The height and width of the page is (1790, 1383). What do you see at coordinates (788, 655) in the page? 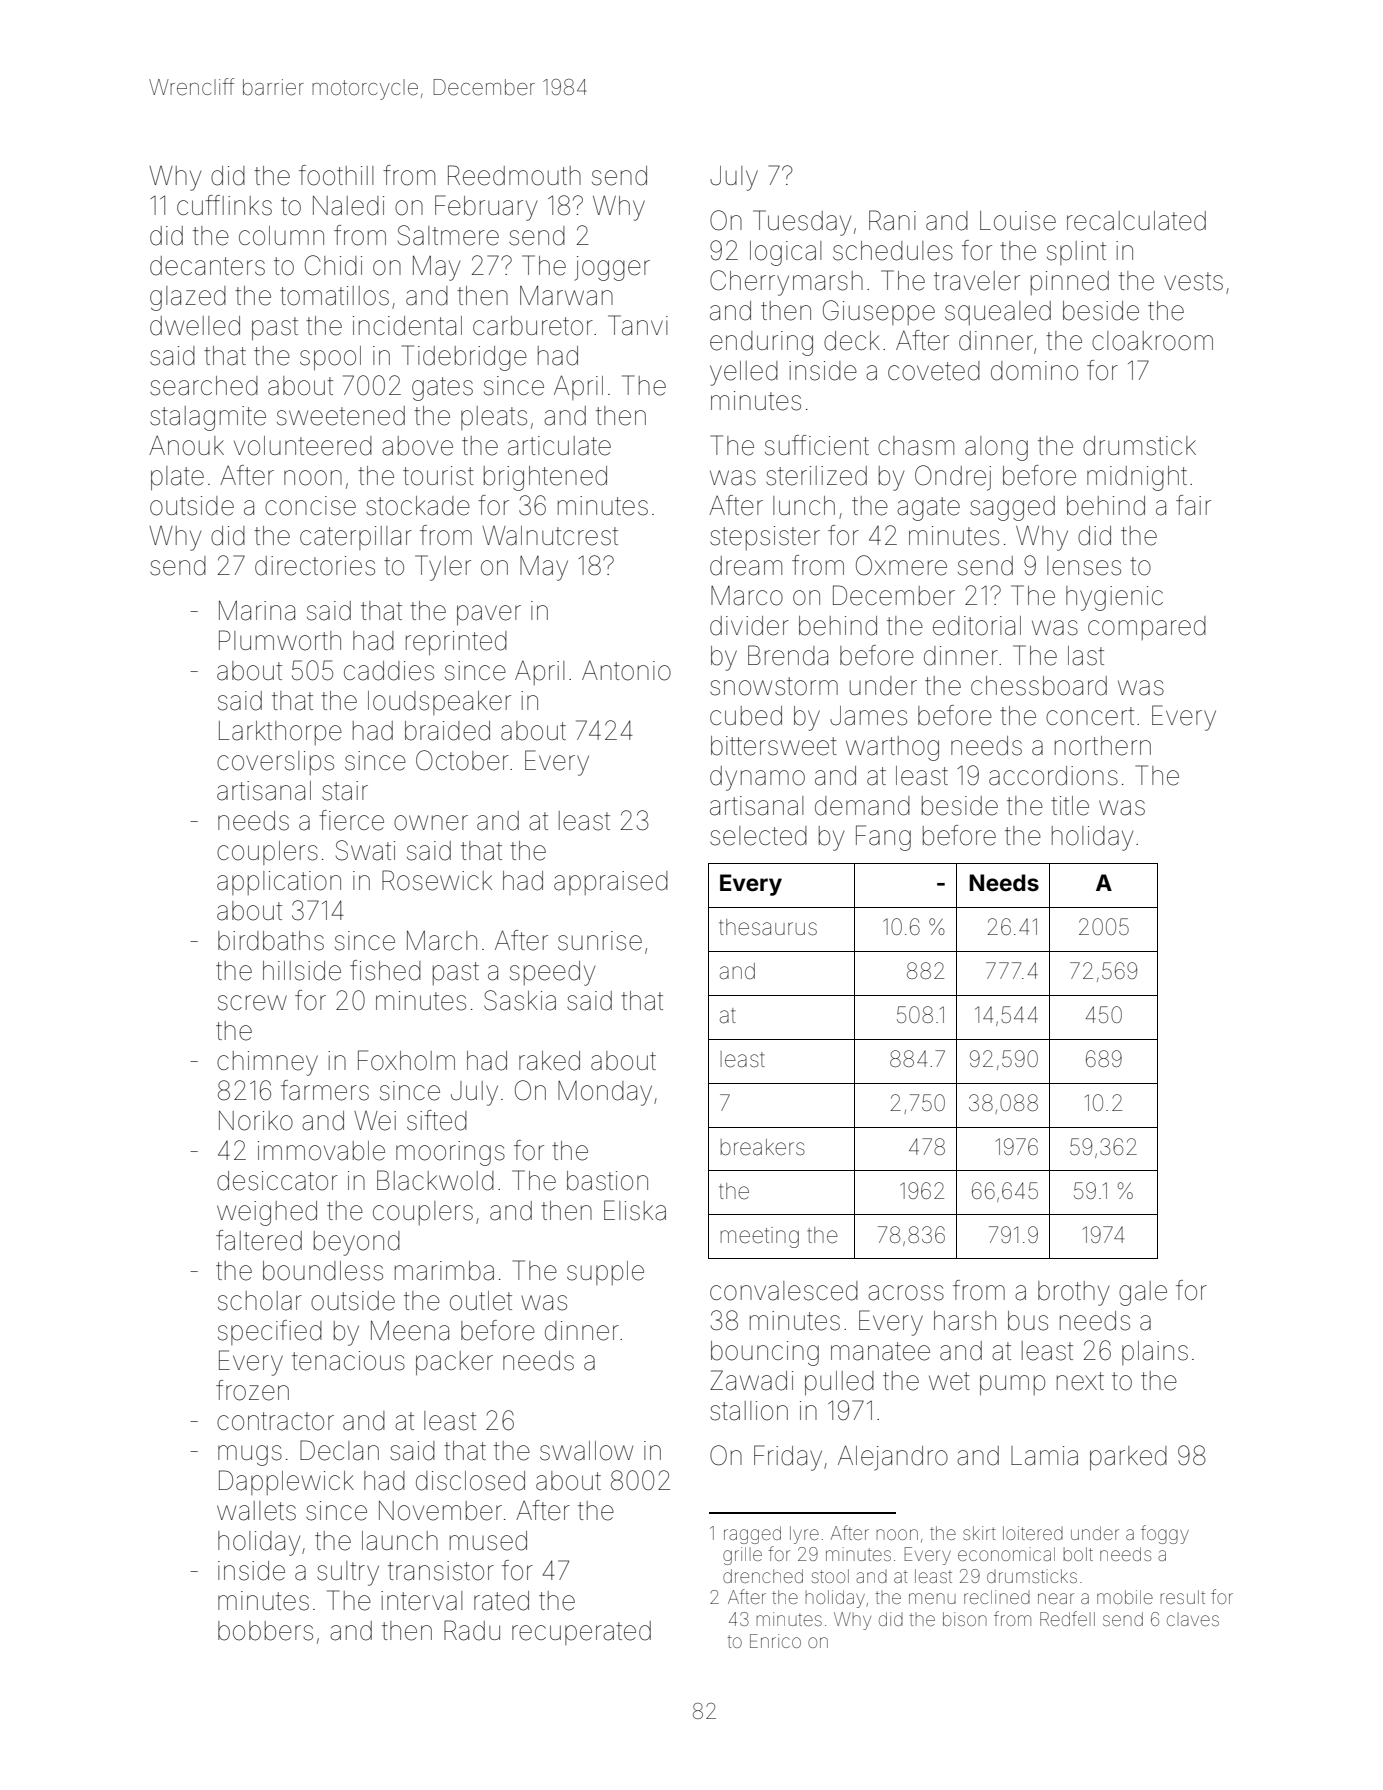
I see `Brenda` at bounding box center [788, 655].
